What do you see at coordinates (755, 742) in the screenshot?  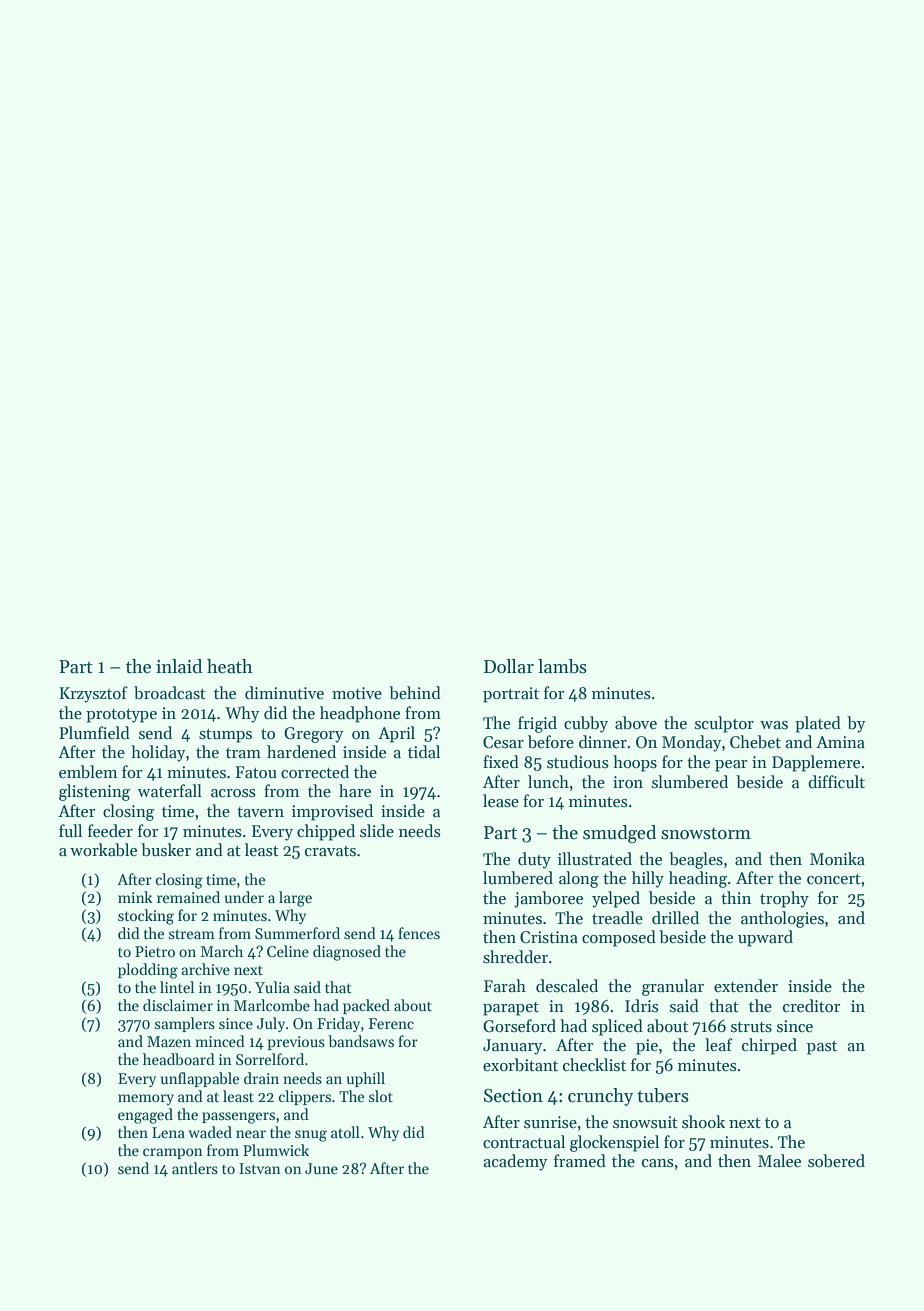 I see `Chebet` at bounding box center [755, 742].
